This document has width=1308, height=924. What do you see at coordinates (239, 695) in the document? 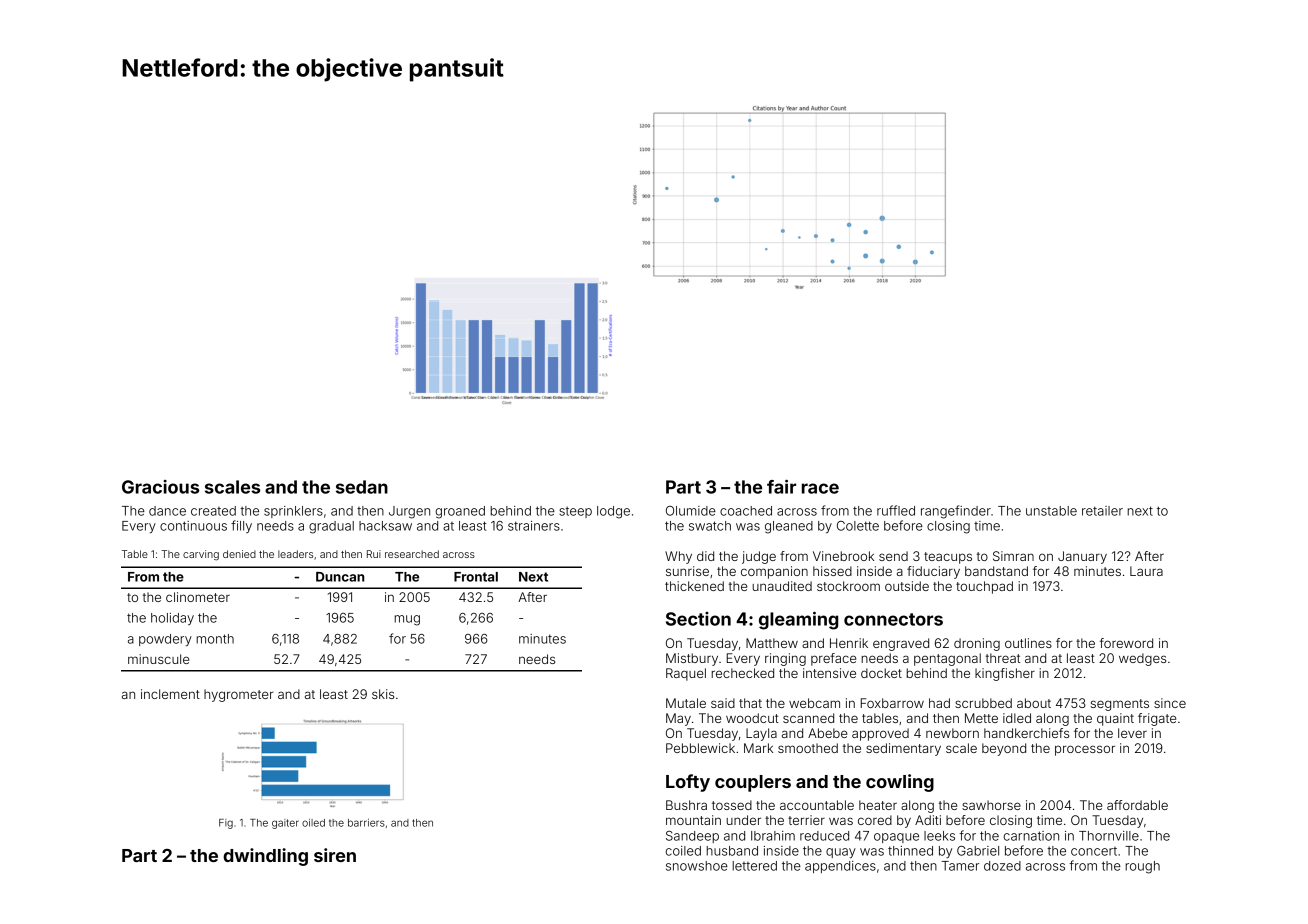
I see `hygrometer` at bounding box center [239, 695].
